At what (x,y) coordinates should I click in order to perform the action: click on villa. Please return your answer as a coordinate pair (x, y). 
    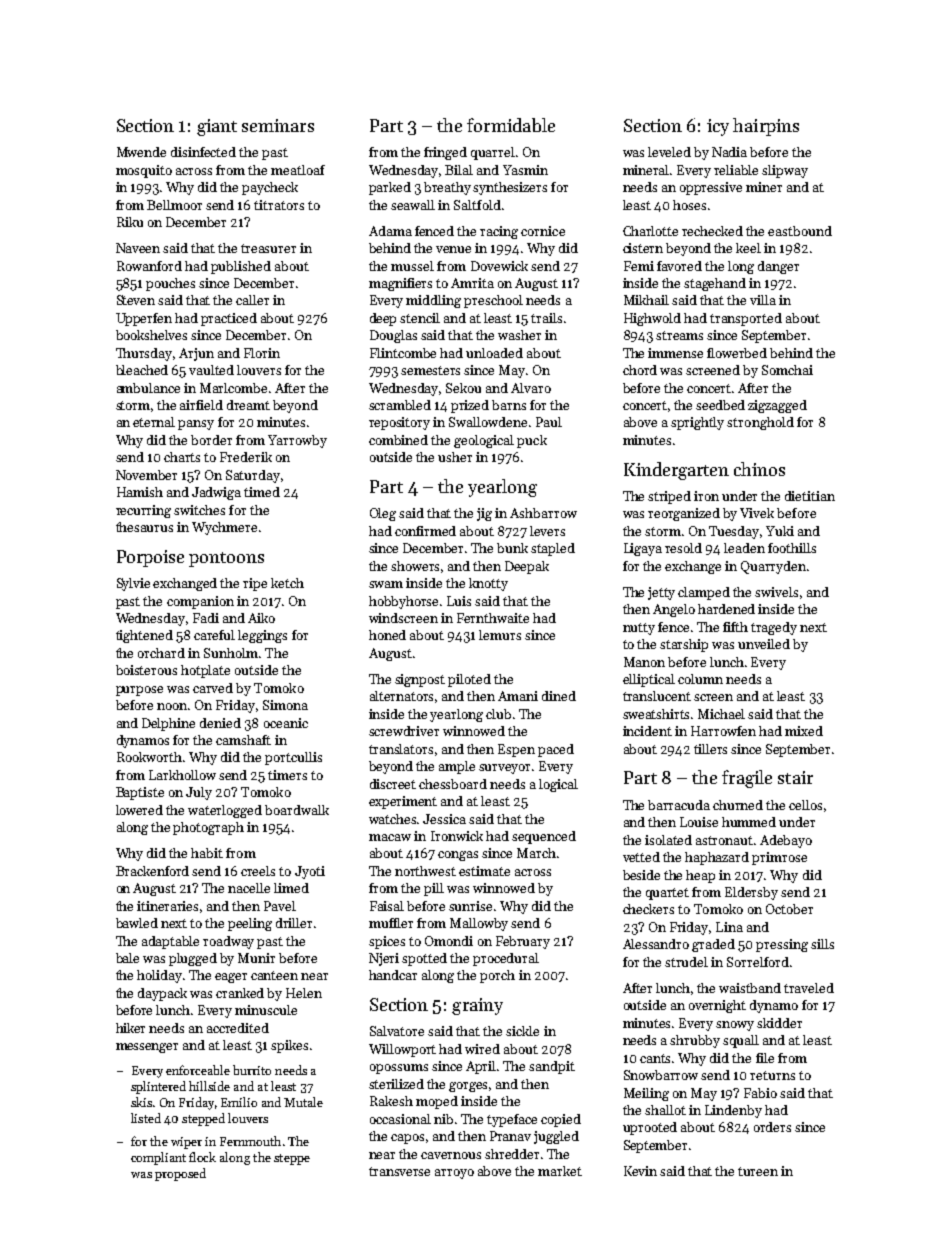
    Looking at the image, I should click on (763, 300).
